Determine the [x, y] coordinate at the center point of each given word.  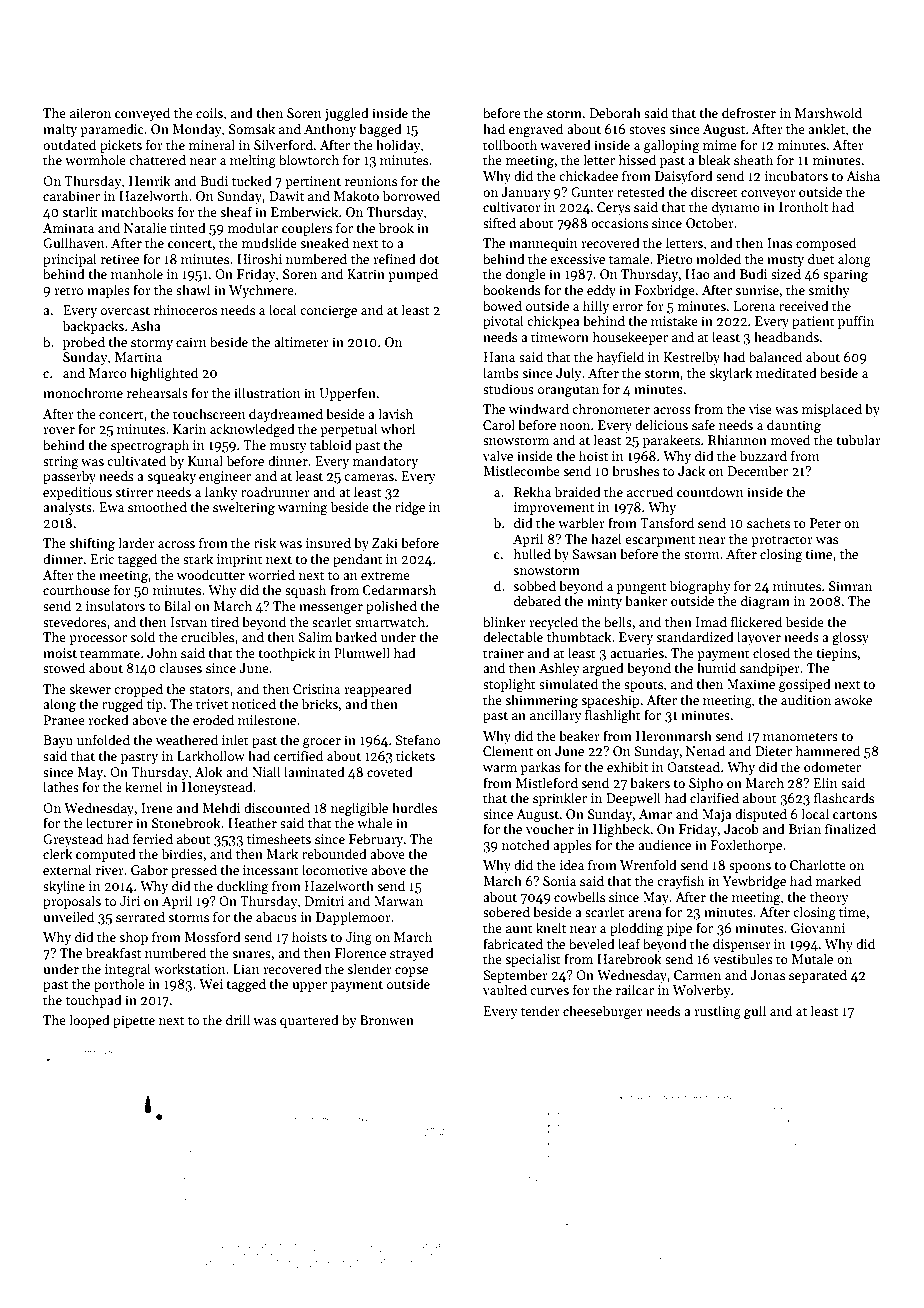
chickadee [588, 175]
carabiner [71, 195]
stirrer [134, 492]
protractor [782, 541]
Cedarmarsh [399, 589]
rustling [717, 1012]
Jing [359, 938]
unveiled [68, 916]
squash [305, 591]
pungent [641, 588]
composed [826, 244]
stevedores [74, 621]
